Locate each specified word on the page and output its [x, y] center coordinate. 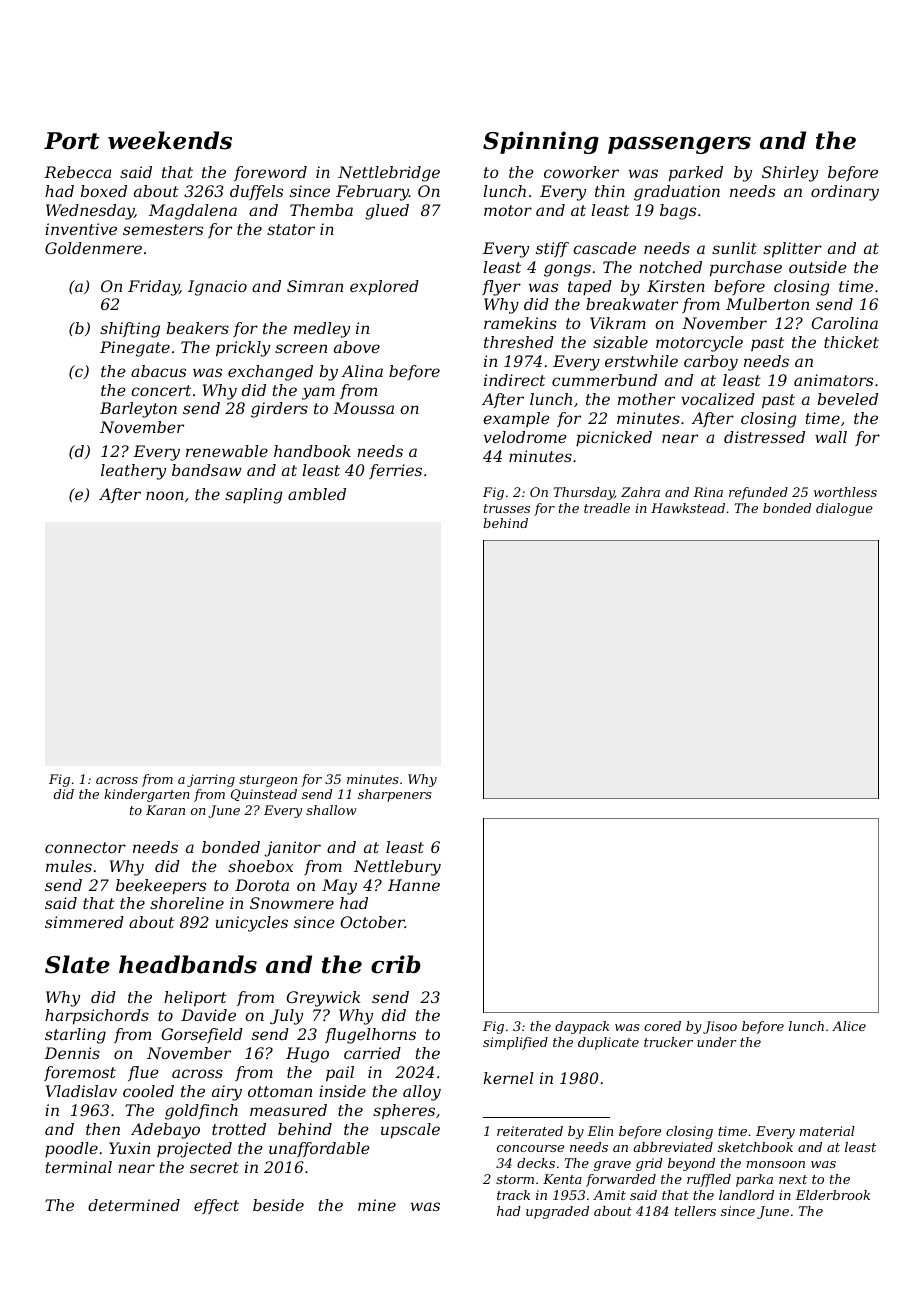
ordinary [845, 193]
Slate [77, 964]
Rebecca [77, 172]
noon [165, 495]
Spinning [541, 142]
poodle [71, 1149]
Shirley [790, 174]
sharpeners [395, 795]
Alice [849, 1026]
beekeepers [161, 887]
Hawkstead [688, 508]
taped [590, 287]
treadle [607, 508]
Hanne [414, 885]
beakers [198, 328]
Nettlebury [397, 868]
